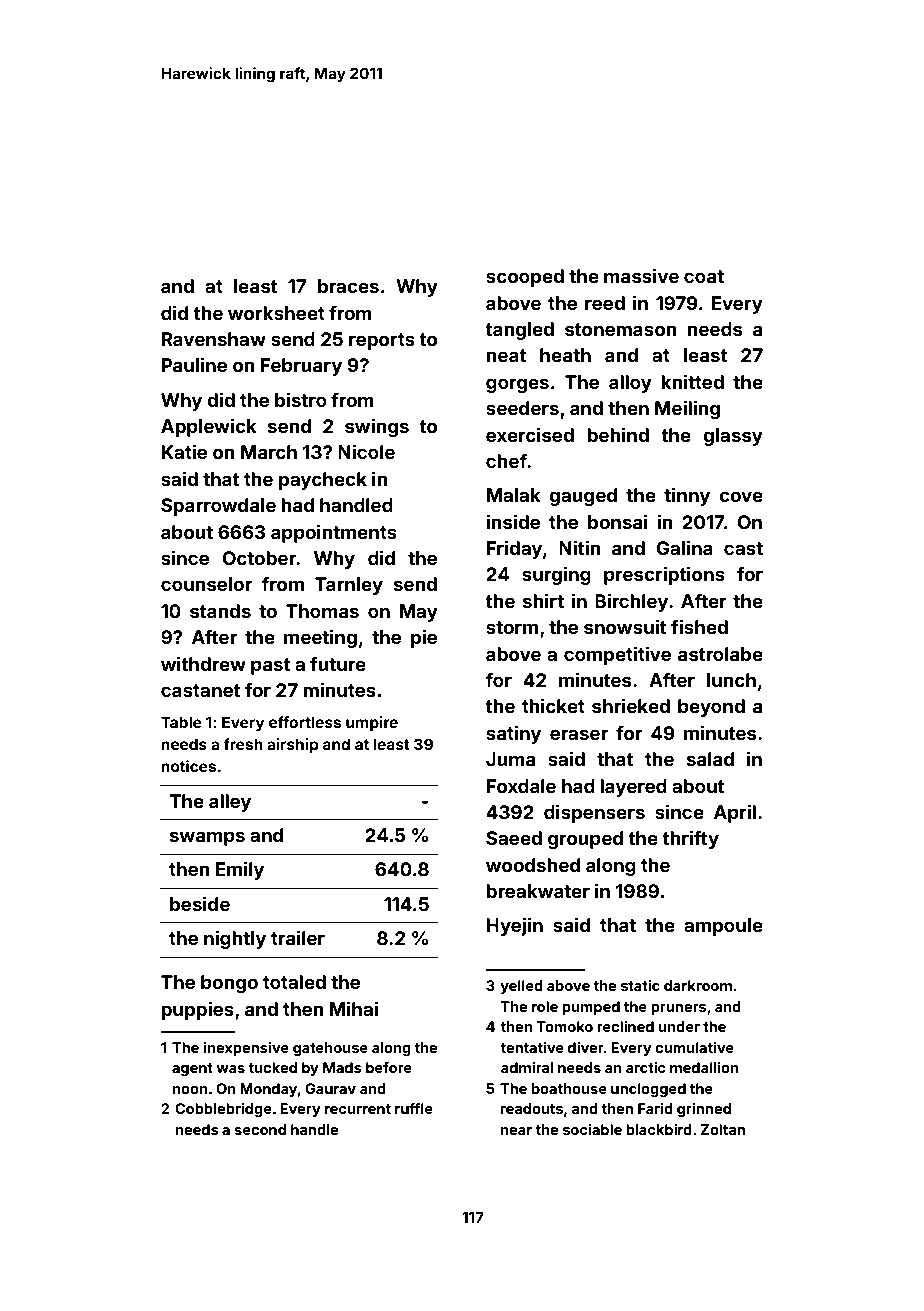 The height and width of the page is (1311, 924). Describe the element at coordinates (235, 939) in the page. I see `nightly` at that location.
